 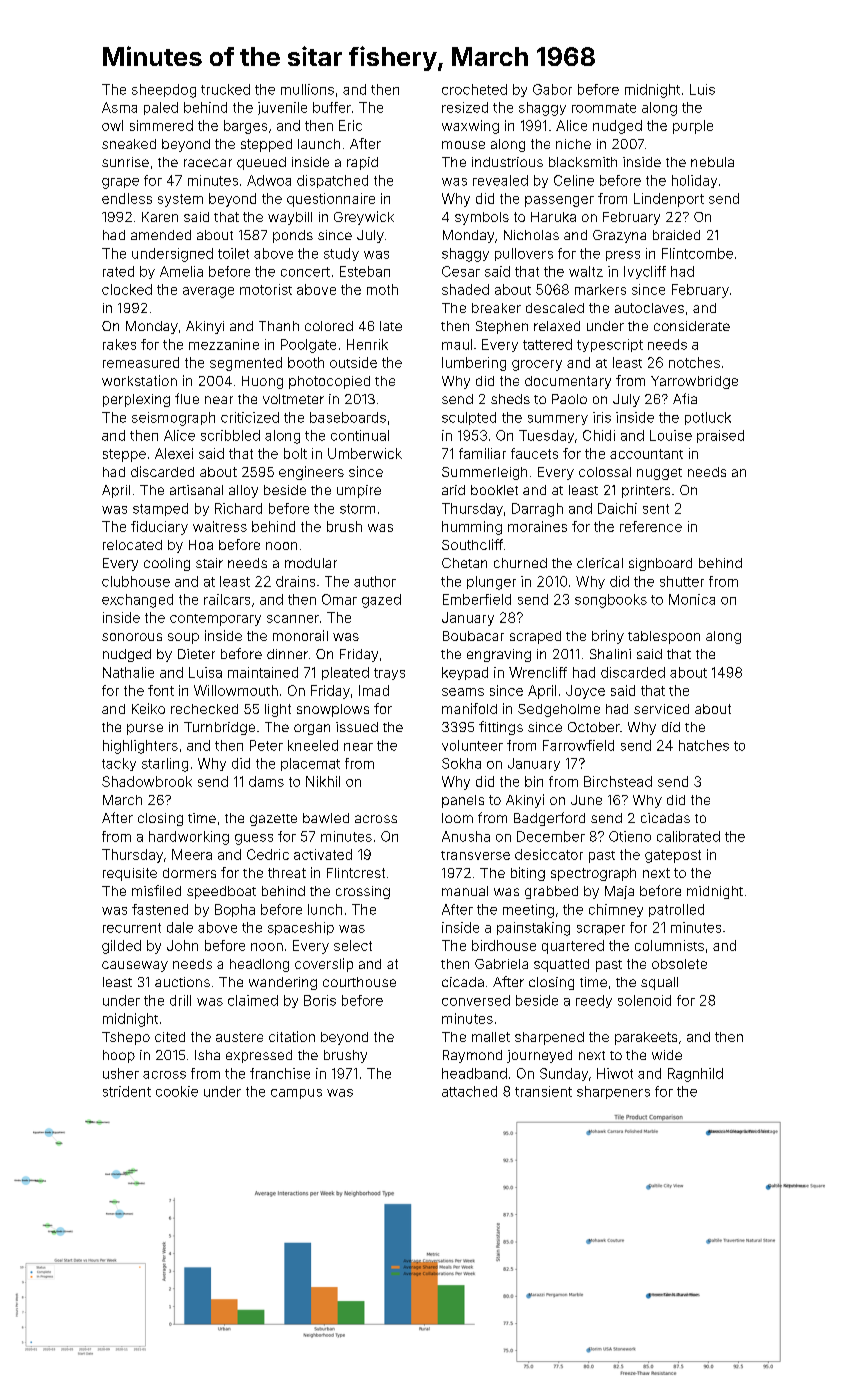 I want to click on holiday, so click(x=694, y=181).
